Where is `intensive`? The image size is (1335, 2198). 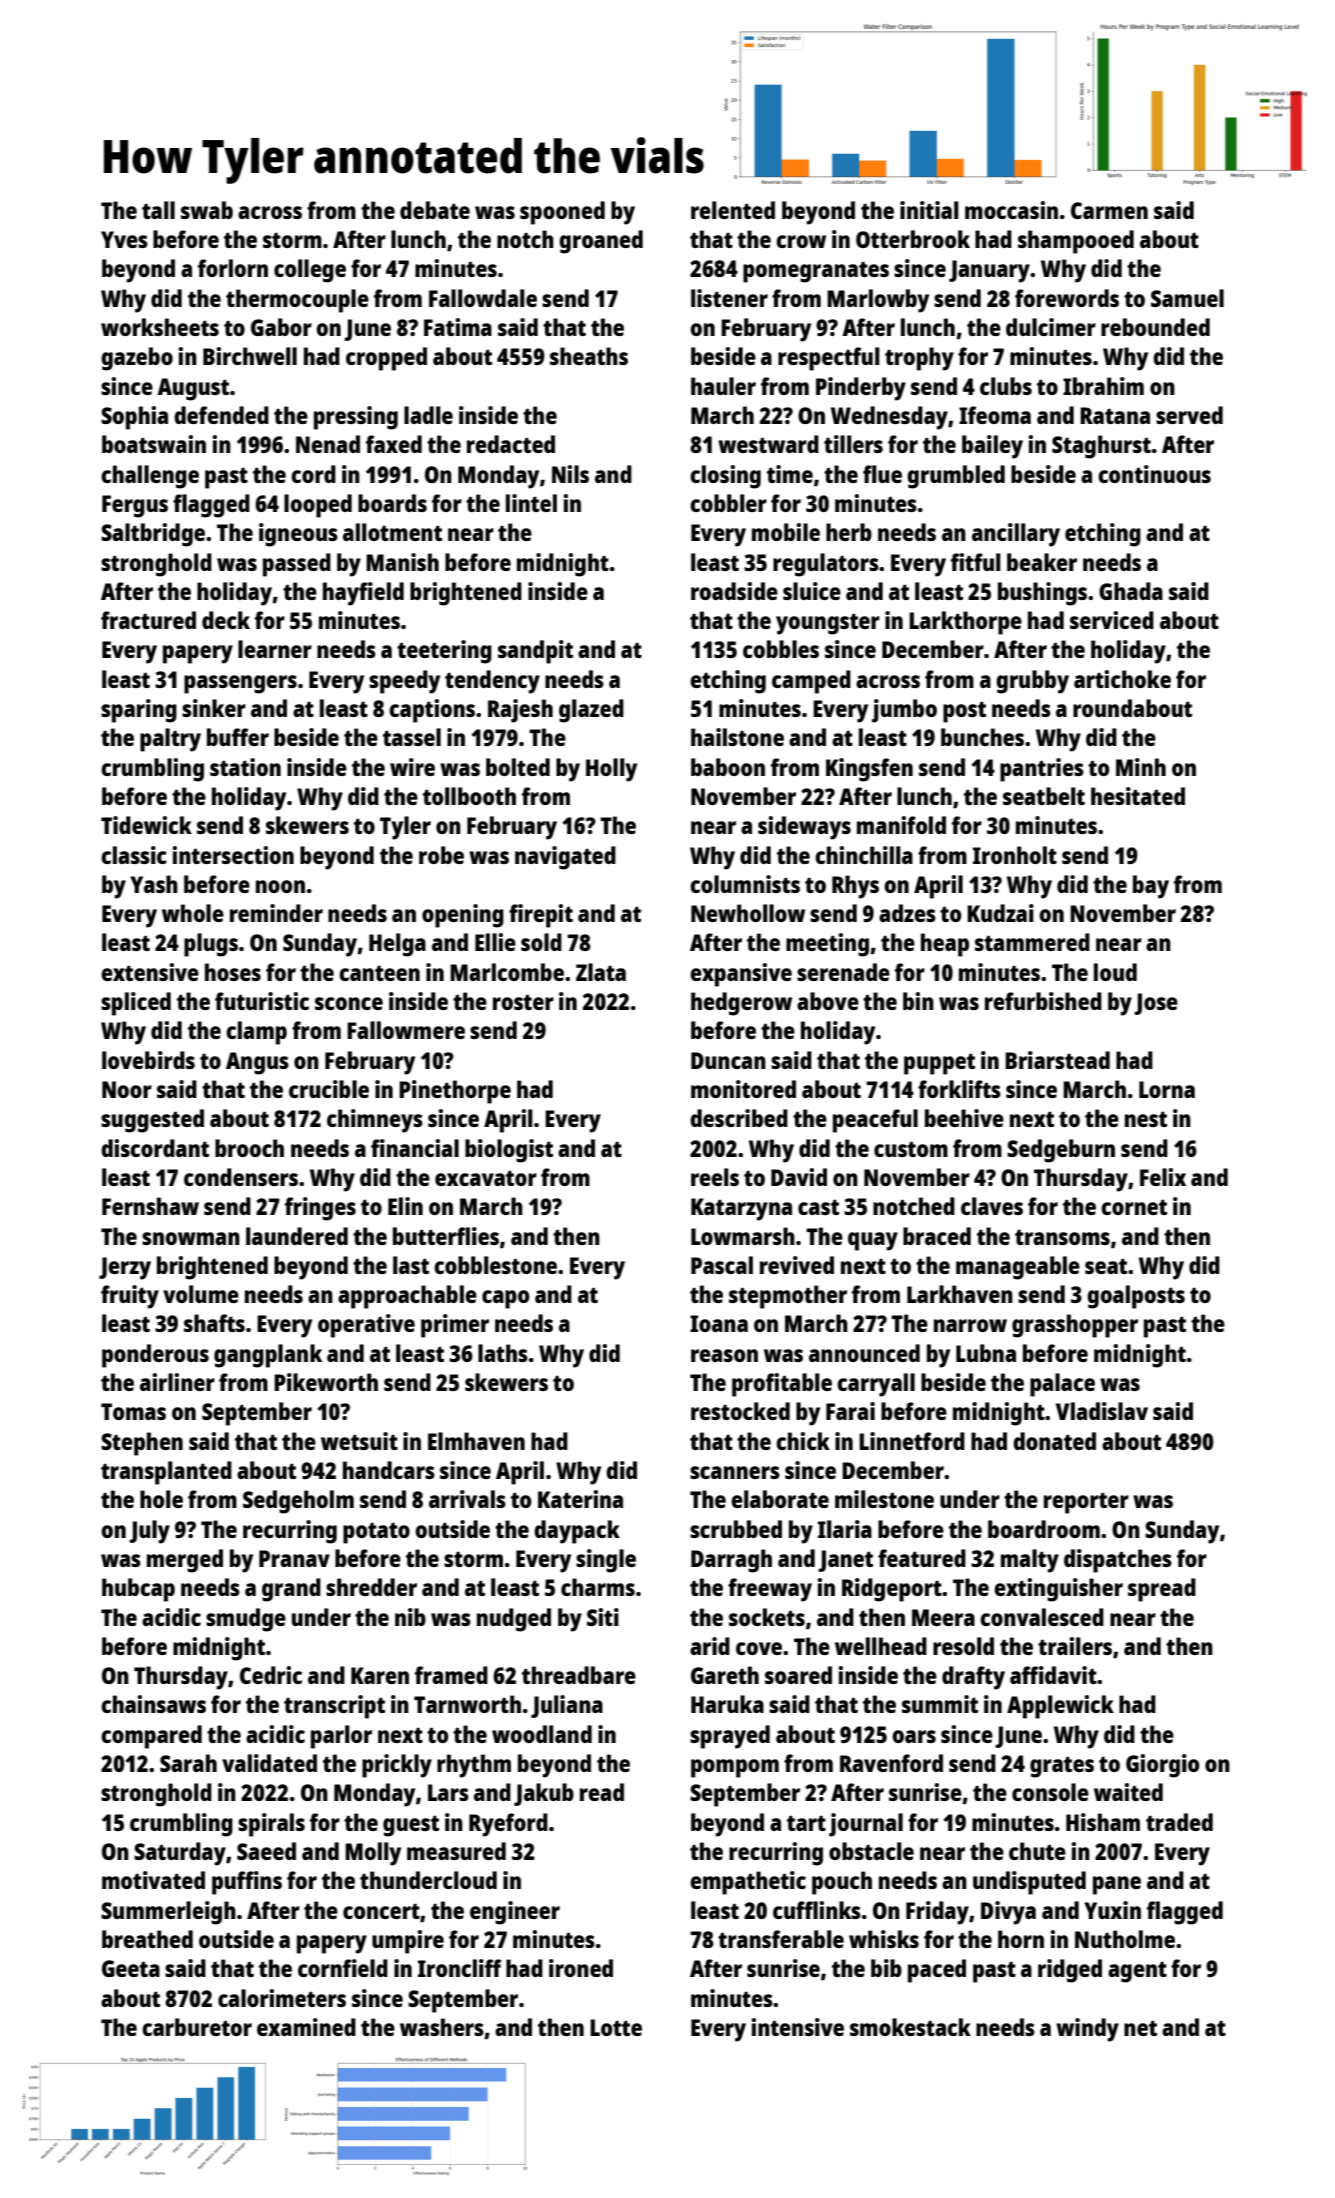
intensive is located at coordinates (798, 2027).
